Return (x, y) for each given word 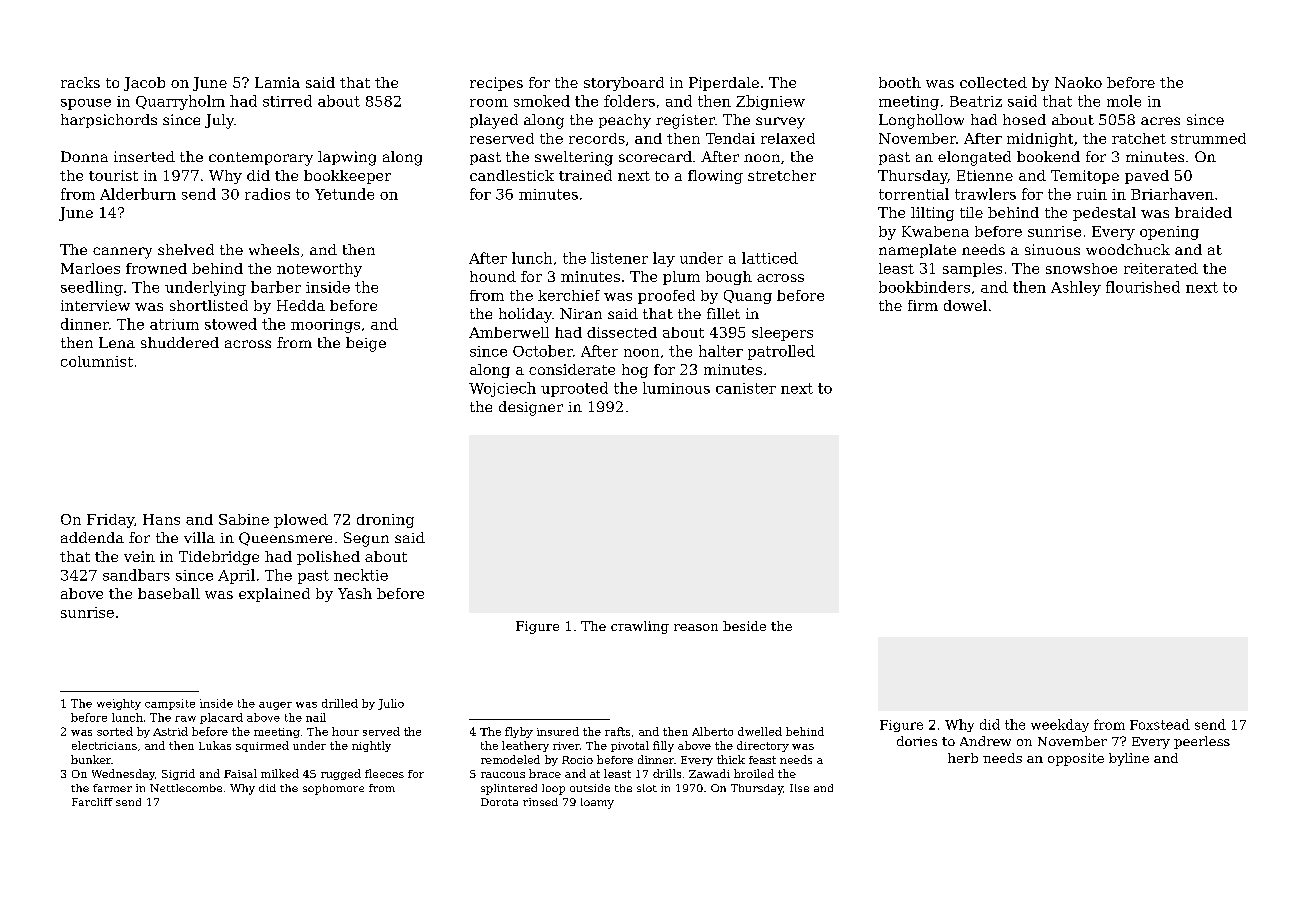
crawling (640, 627)
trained (585, 175)
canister (746, 388)
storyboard (624, 84)
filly (663, 746)
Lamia (277, 82)
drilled (340, 703)
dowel (965, 305)
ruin (1092, 194)
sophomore (333, 789)
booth (900, 82)
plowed (301, 521)
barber (276, 287)
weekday (1060, 725)
